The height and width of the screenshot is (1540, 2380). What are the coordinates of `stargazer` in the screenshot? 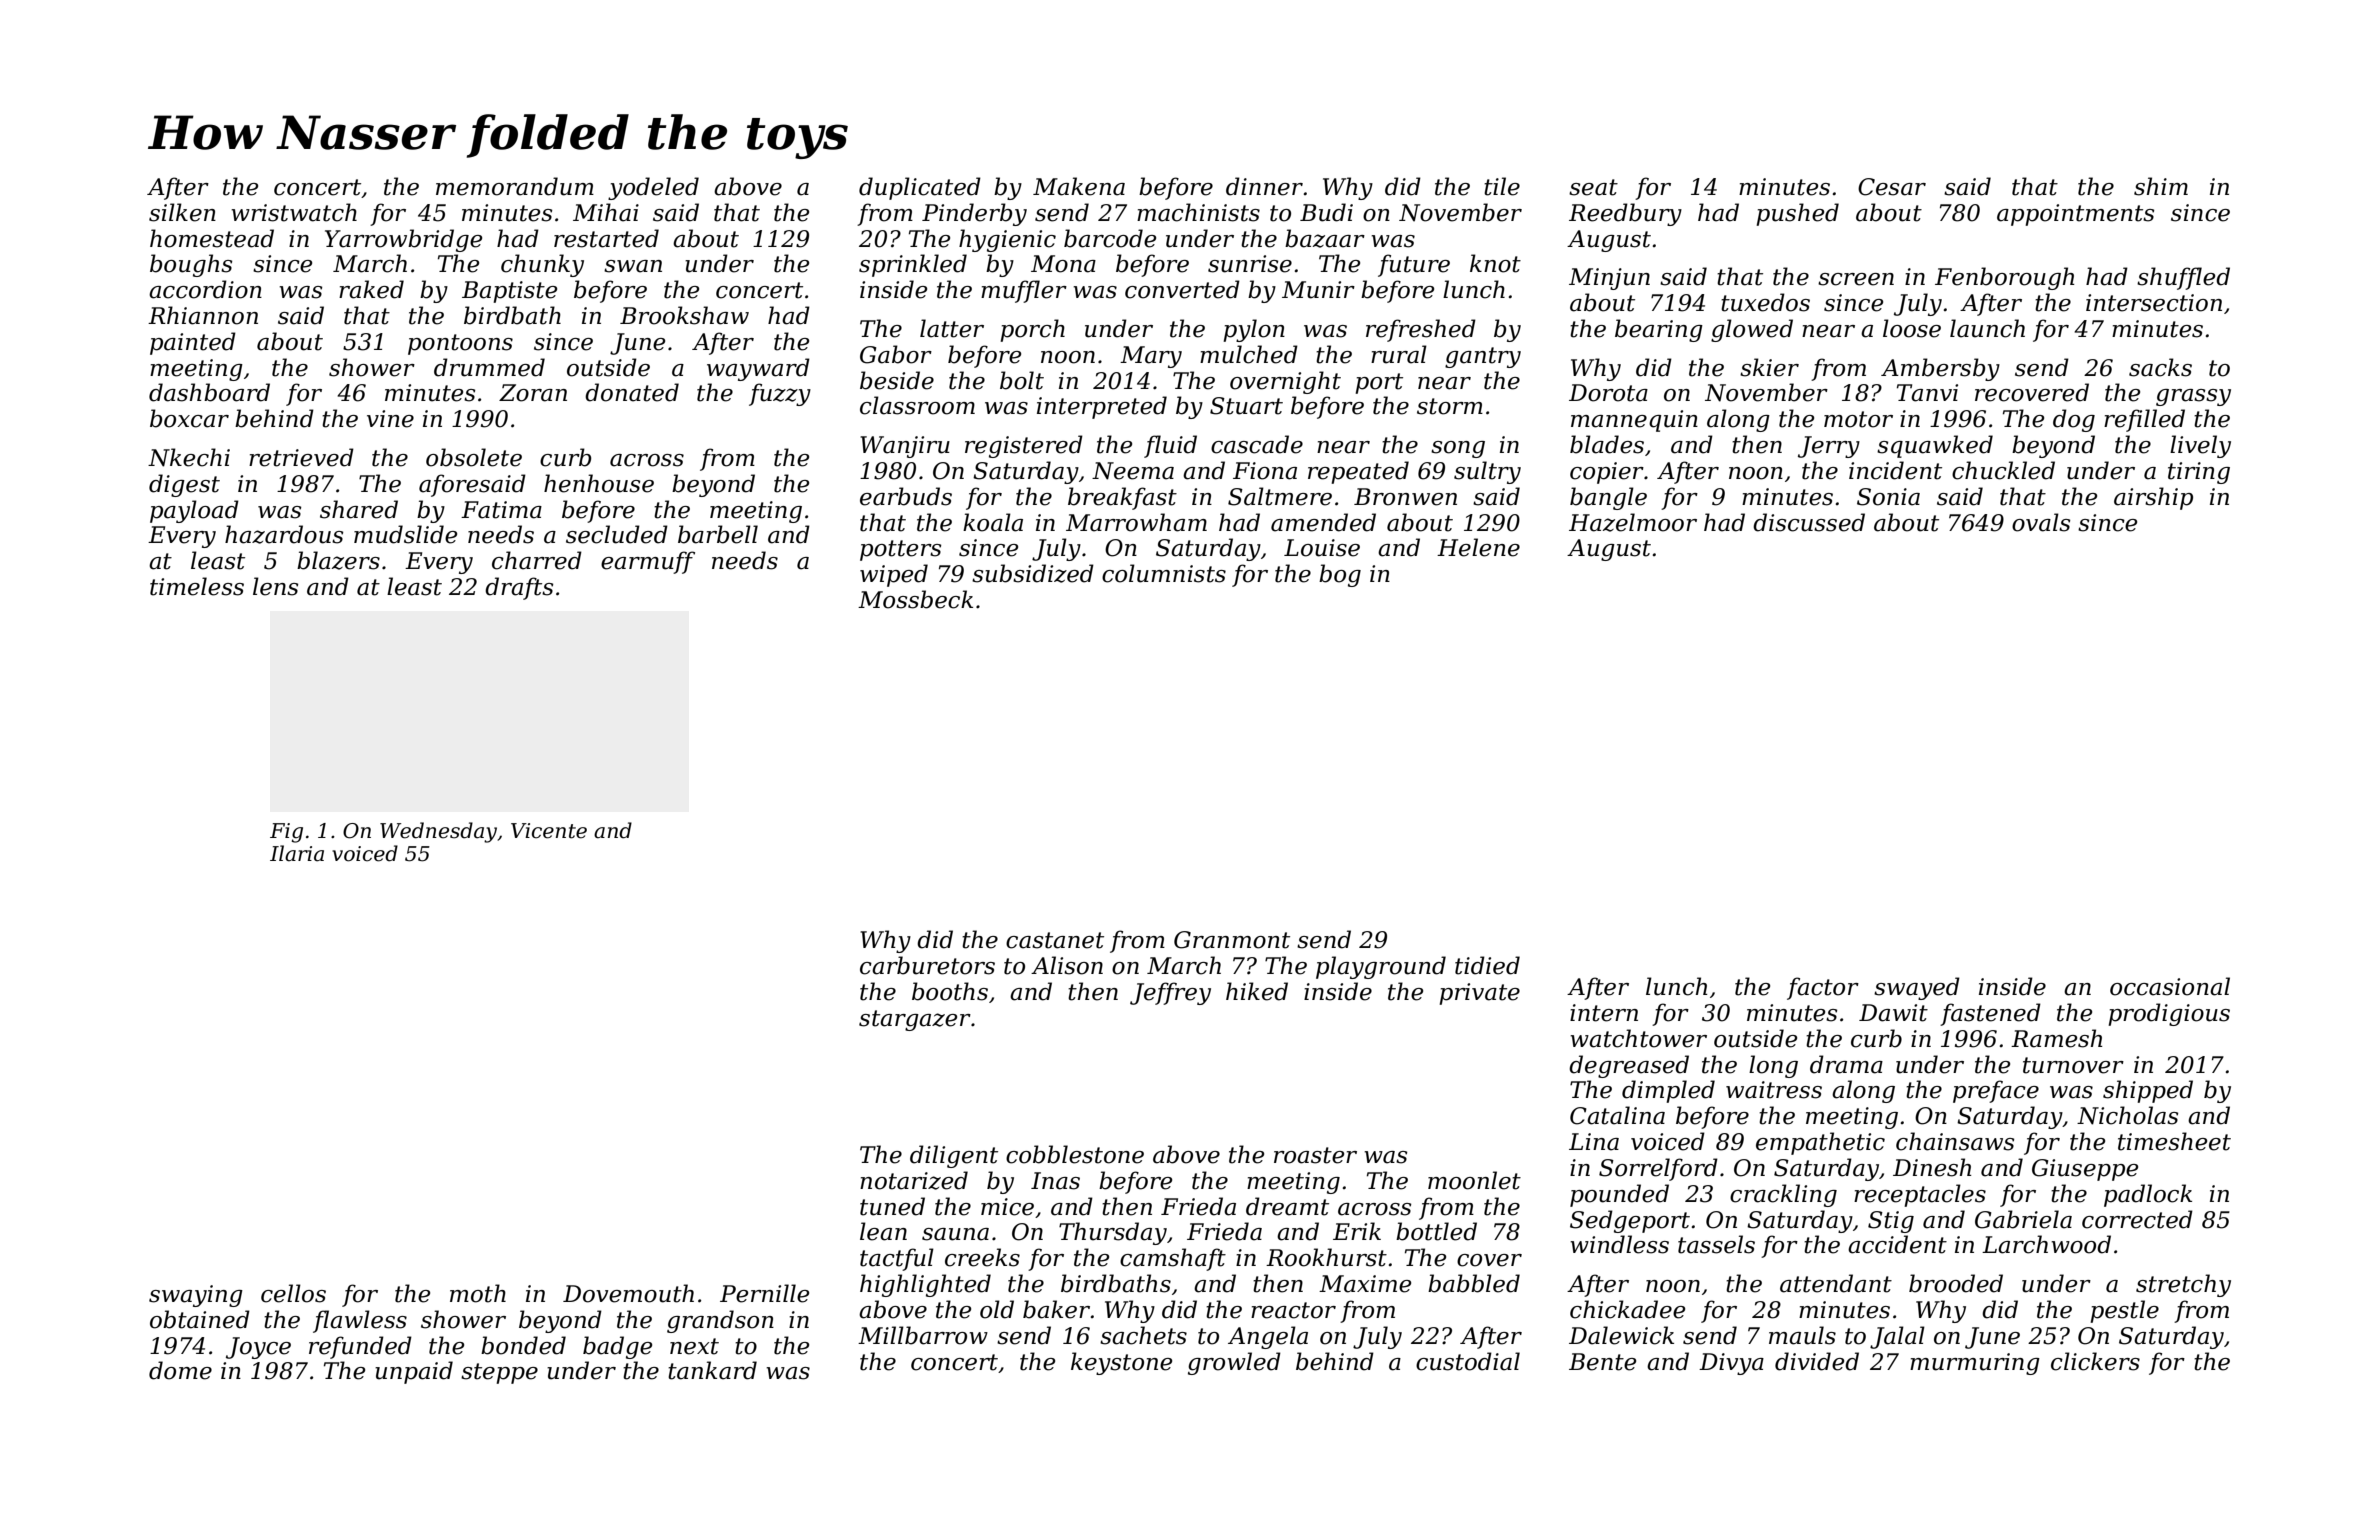 It's located at (915, 1020).
